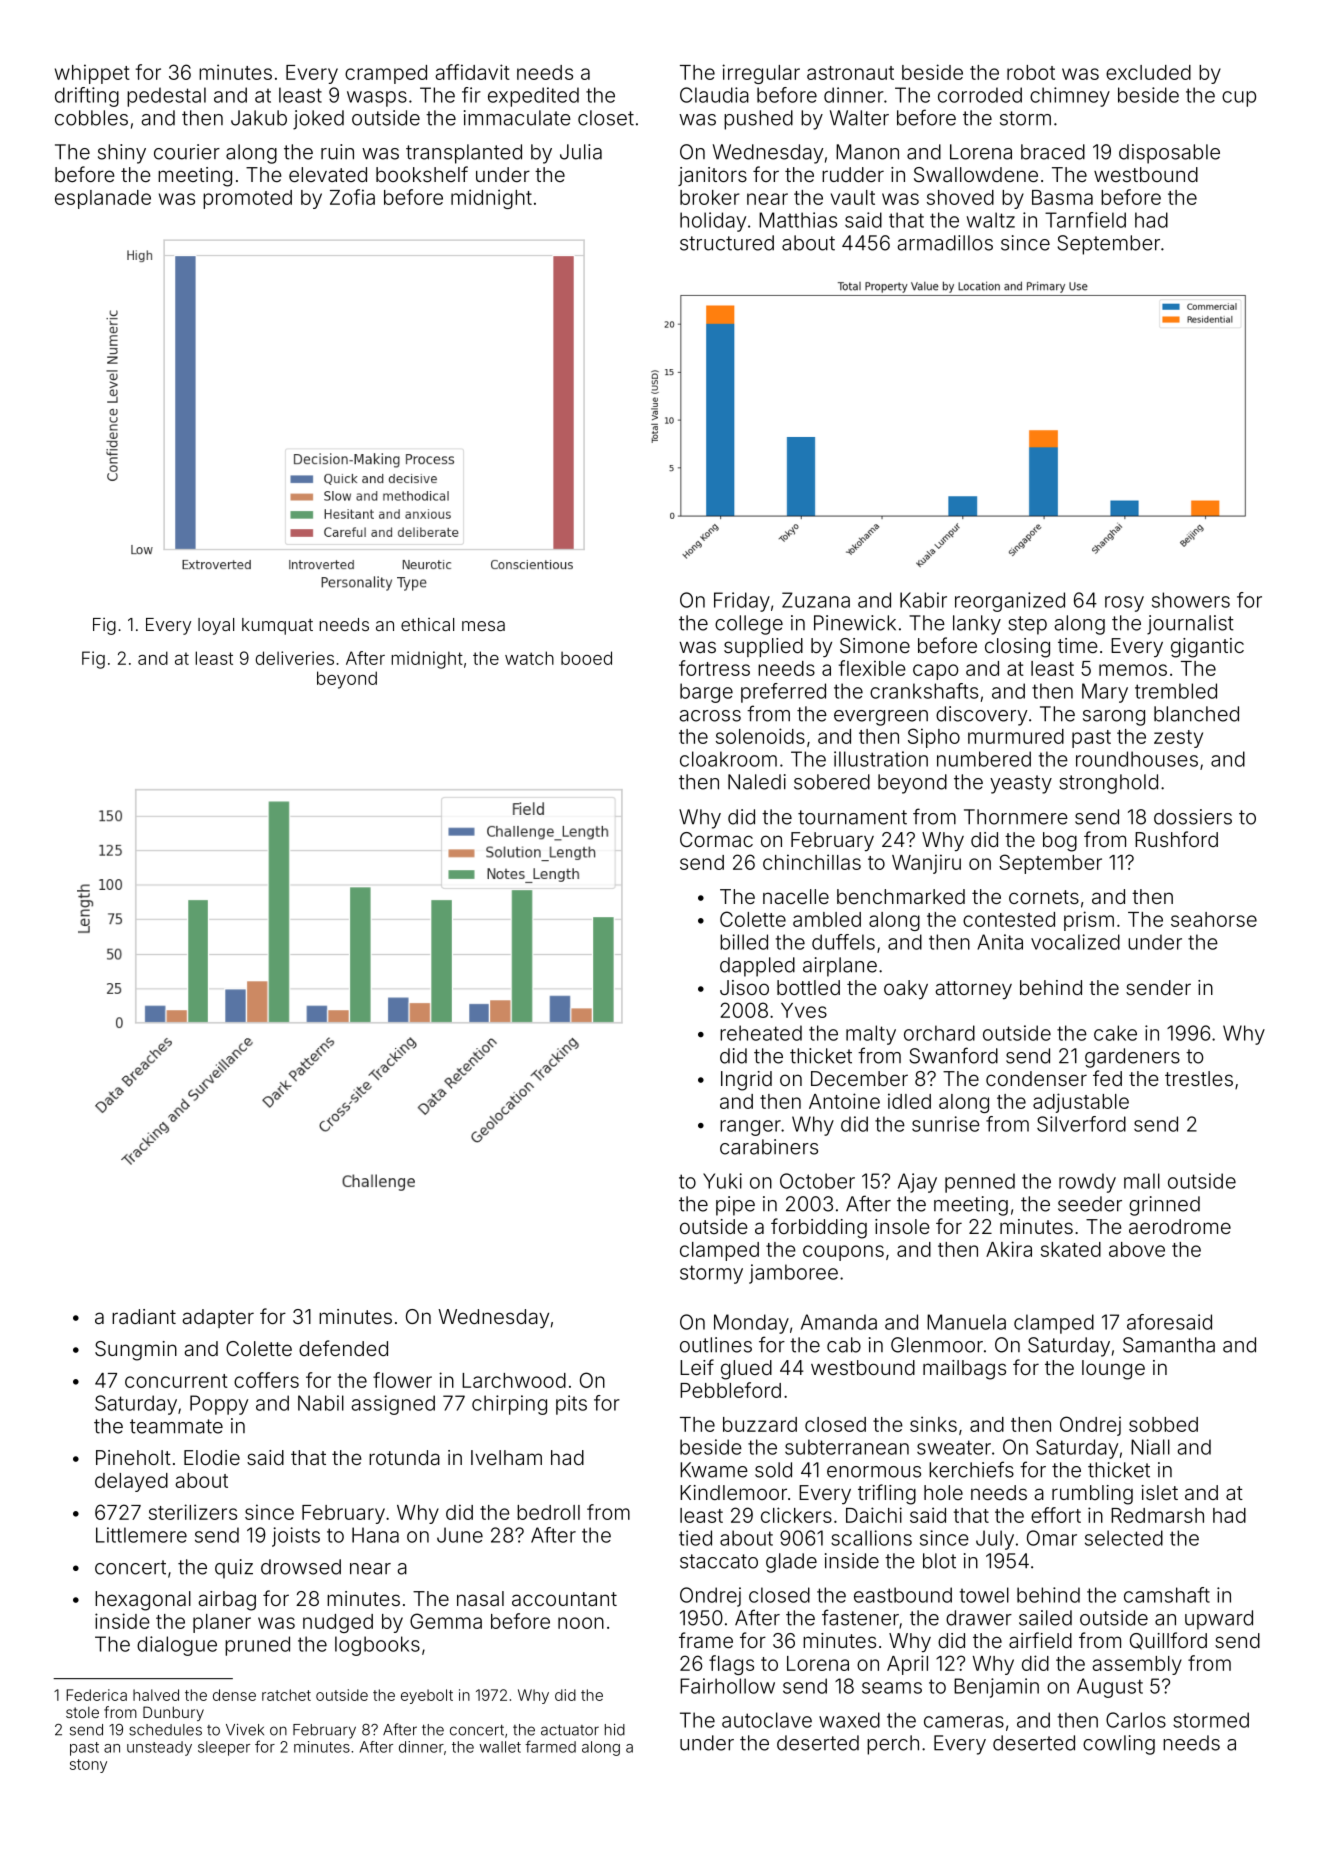 The height and width of the screenshot is (1865, 1319). Describe the element at coordinates (1031, 72) in the screenshot. I see `robot` at that location.
